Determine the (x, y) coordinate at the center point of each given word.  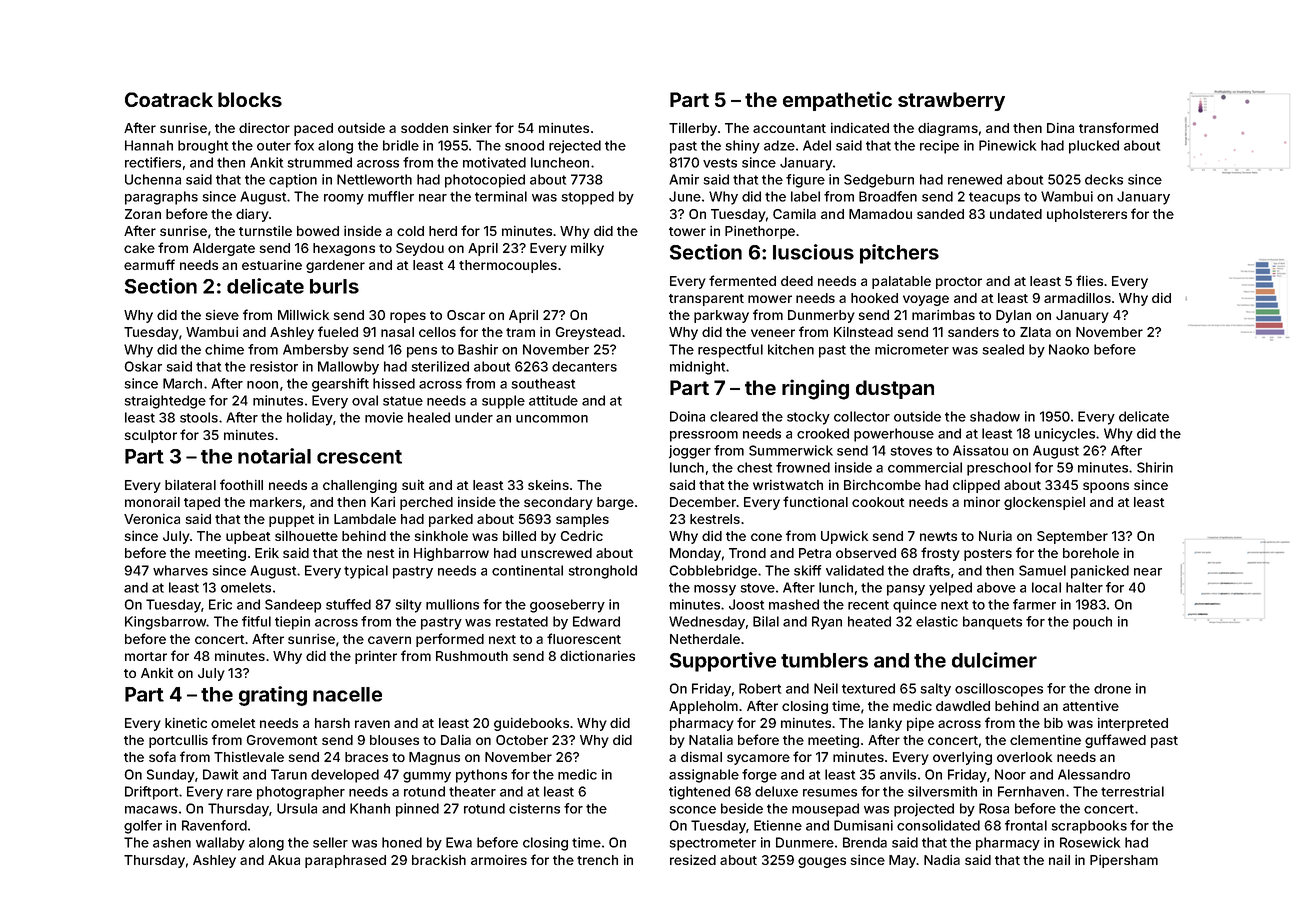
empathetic (837, 101)
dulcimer (994, 660)
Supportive (723, 662)
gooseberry (567, 606)
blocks (250, 99)
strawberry (951, 101)
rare (239, 793)
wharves (180, 570)
